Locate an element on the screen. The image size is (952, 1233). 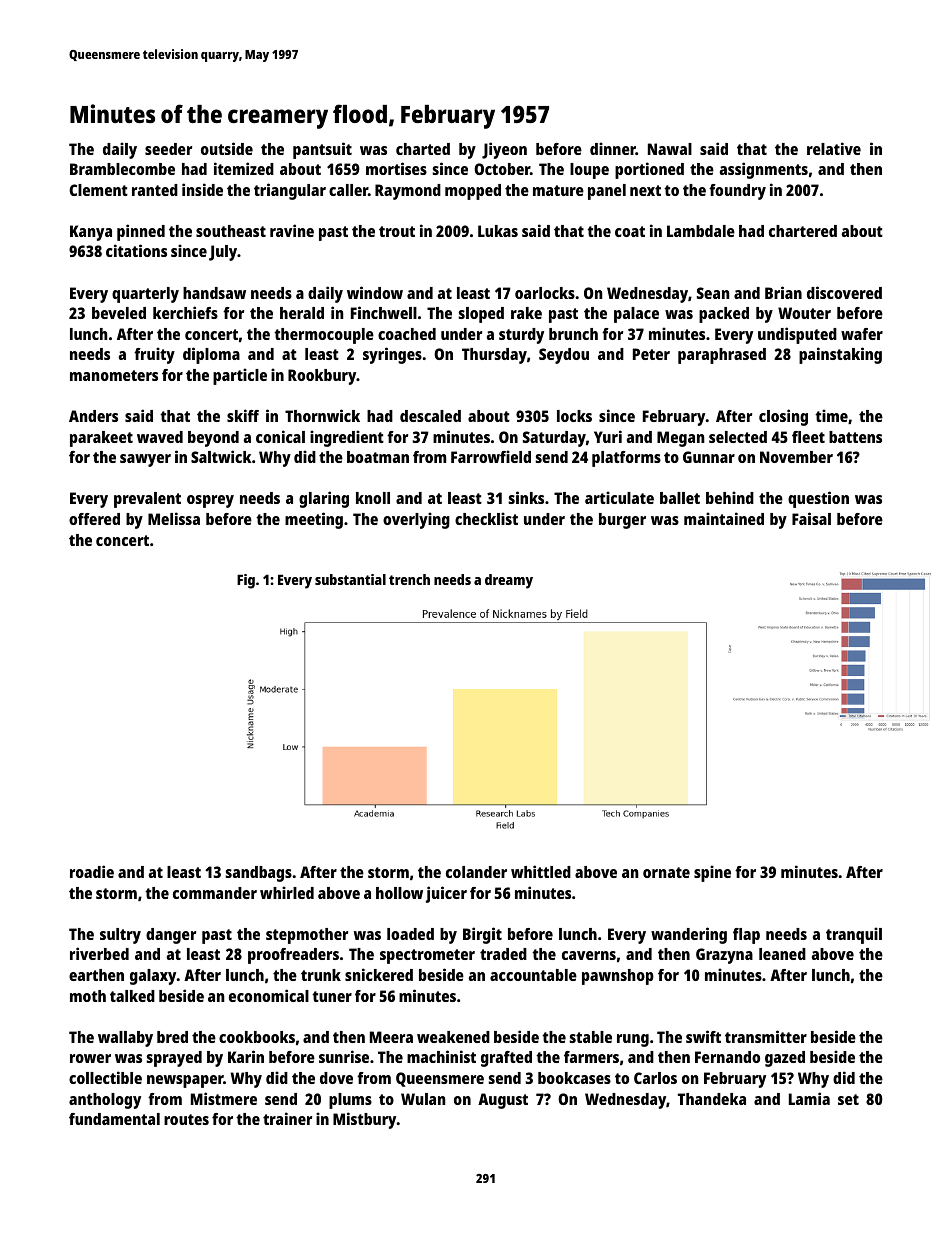
ingredient is located at coordinates (347, 438).
